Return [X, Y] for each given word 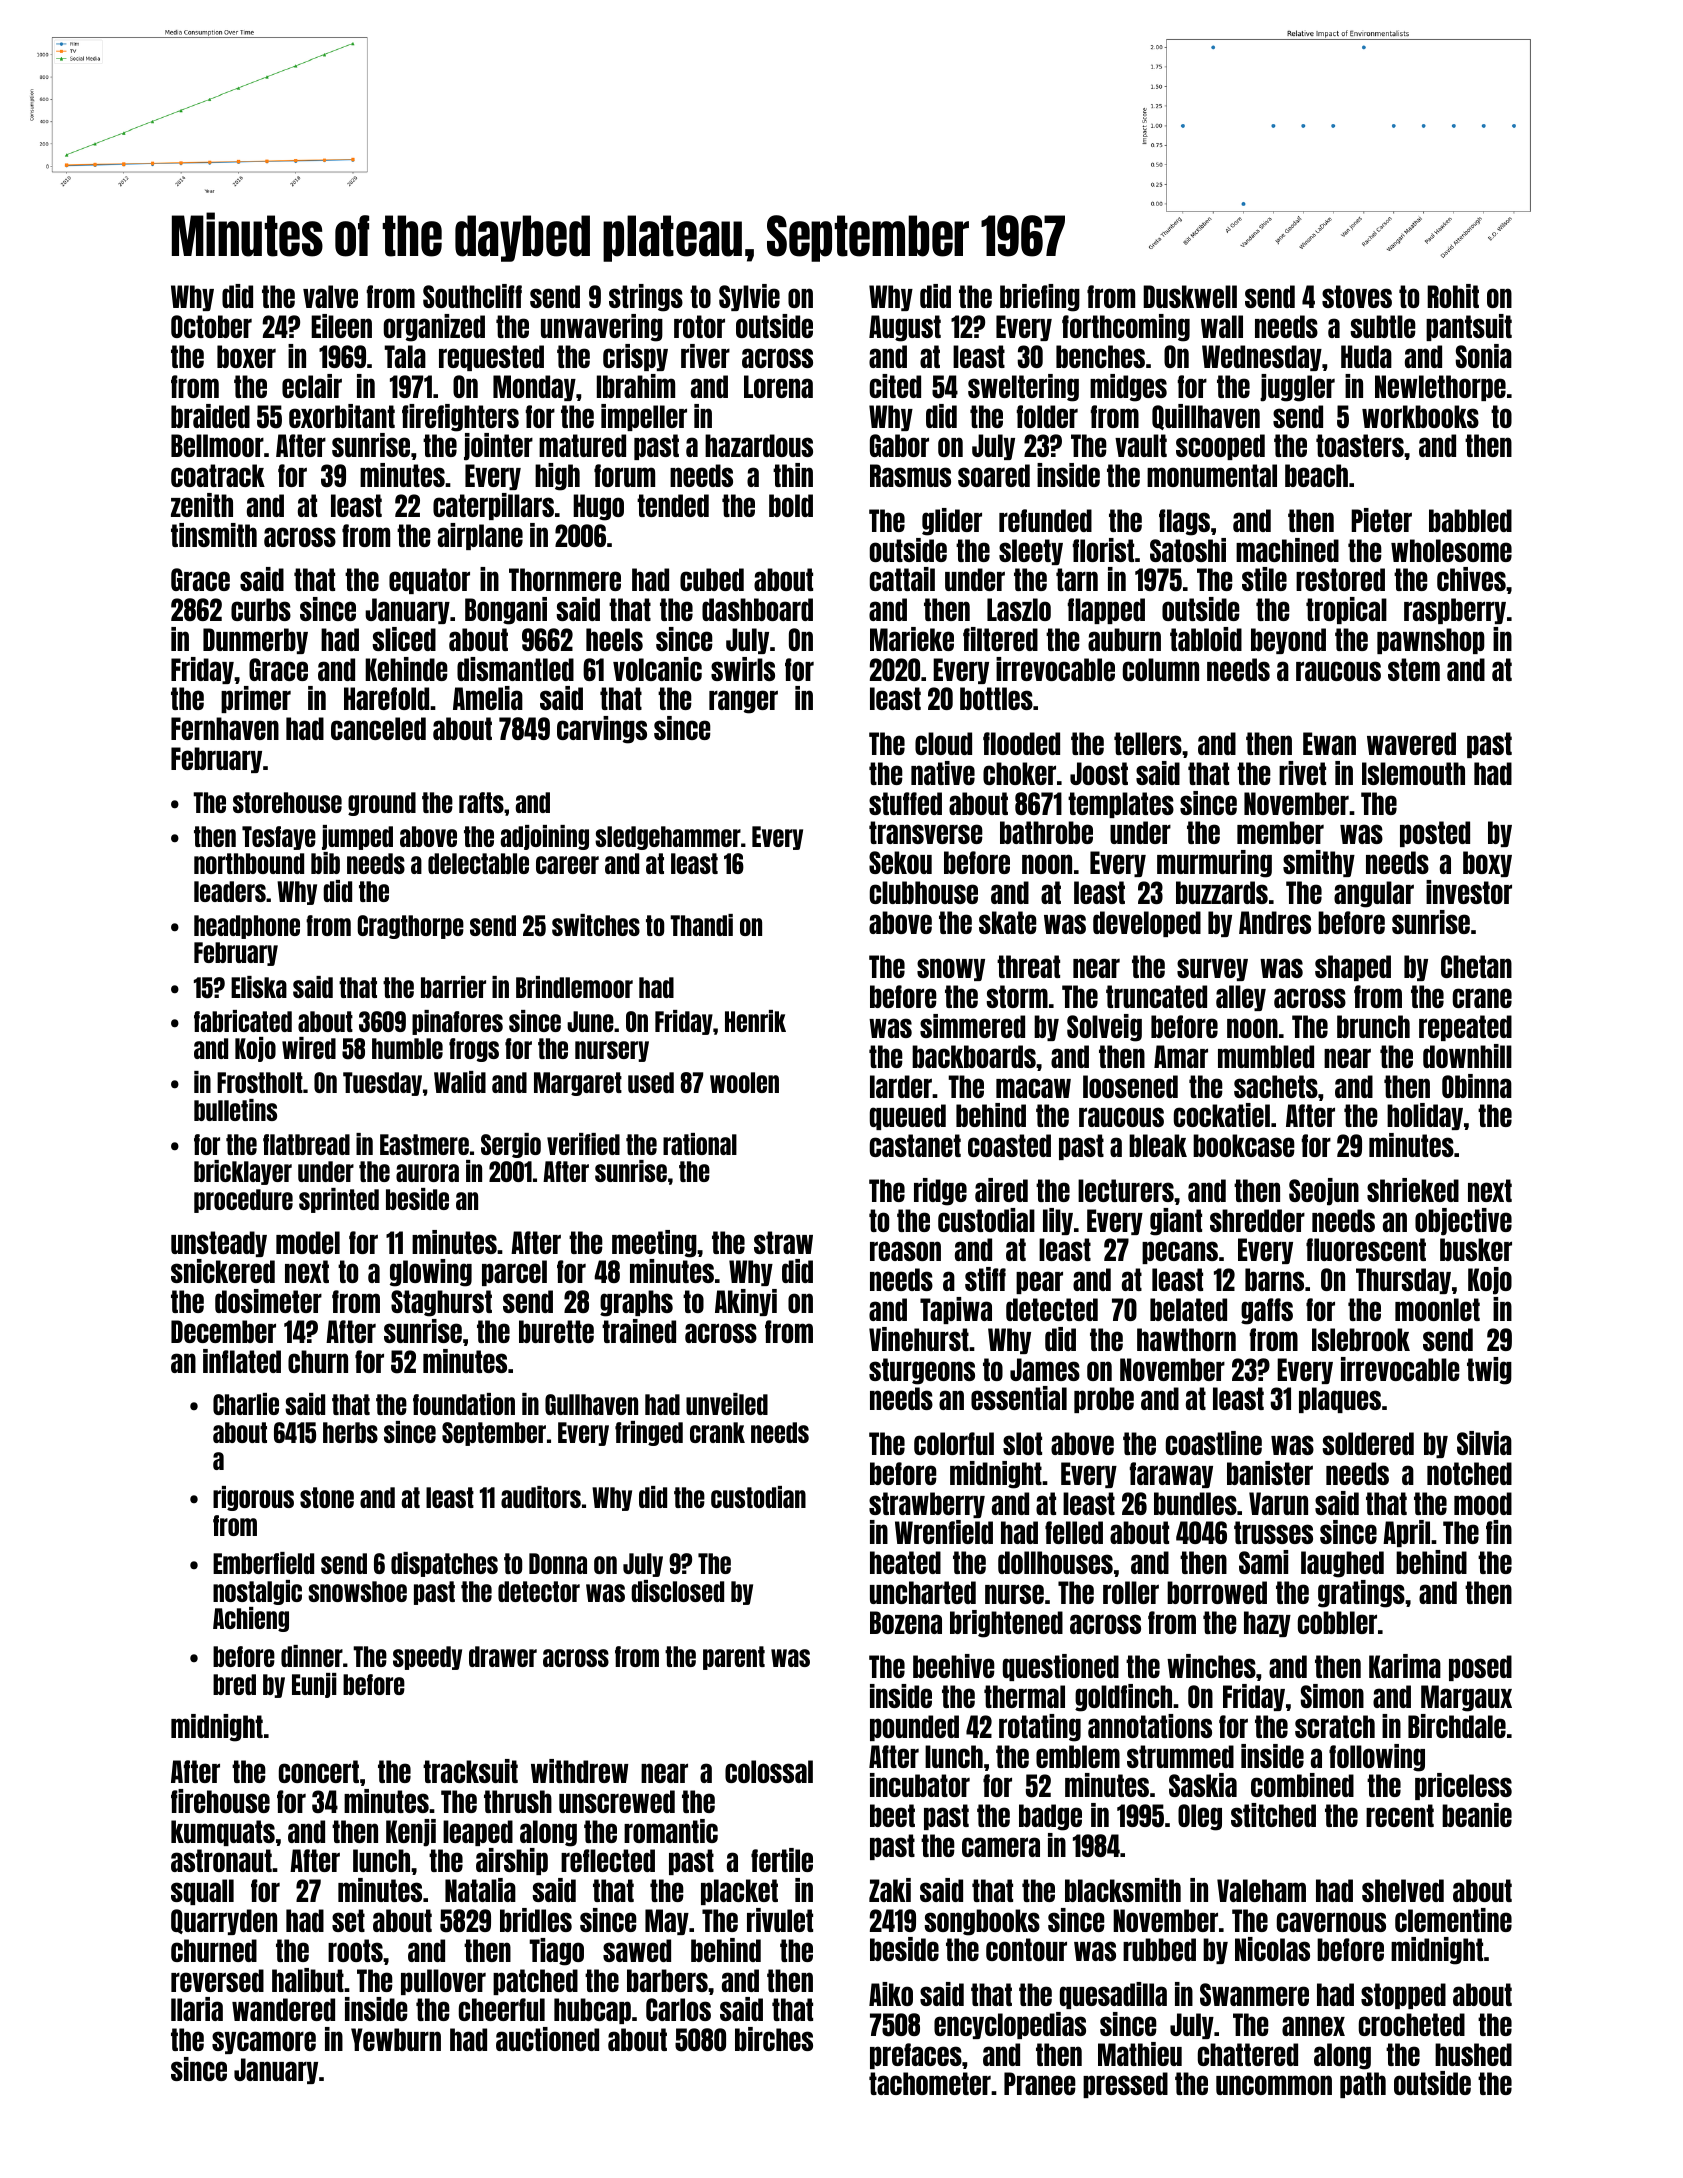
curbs [261, 609]
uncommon [1274, 2085]
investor [1469, 892]
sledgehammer [668, 838]
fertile [782, 1860]
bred [234, 1684]
